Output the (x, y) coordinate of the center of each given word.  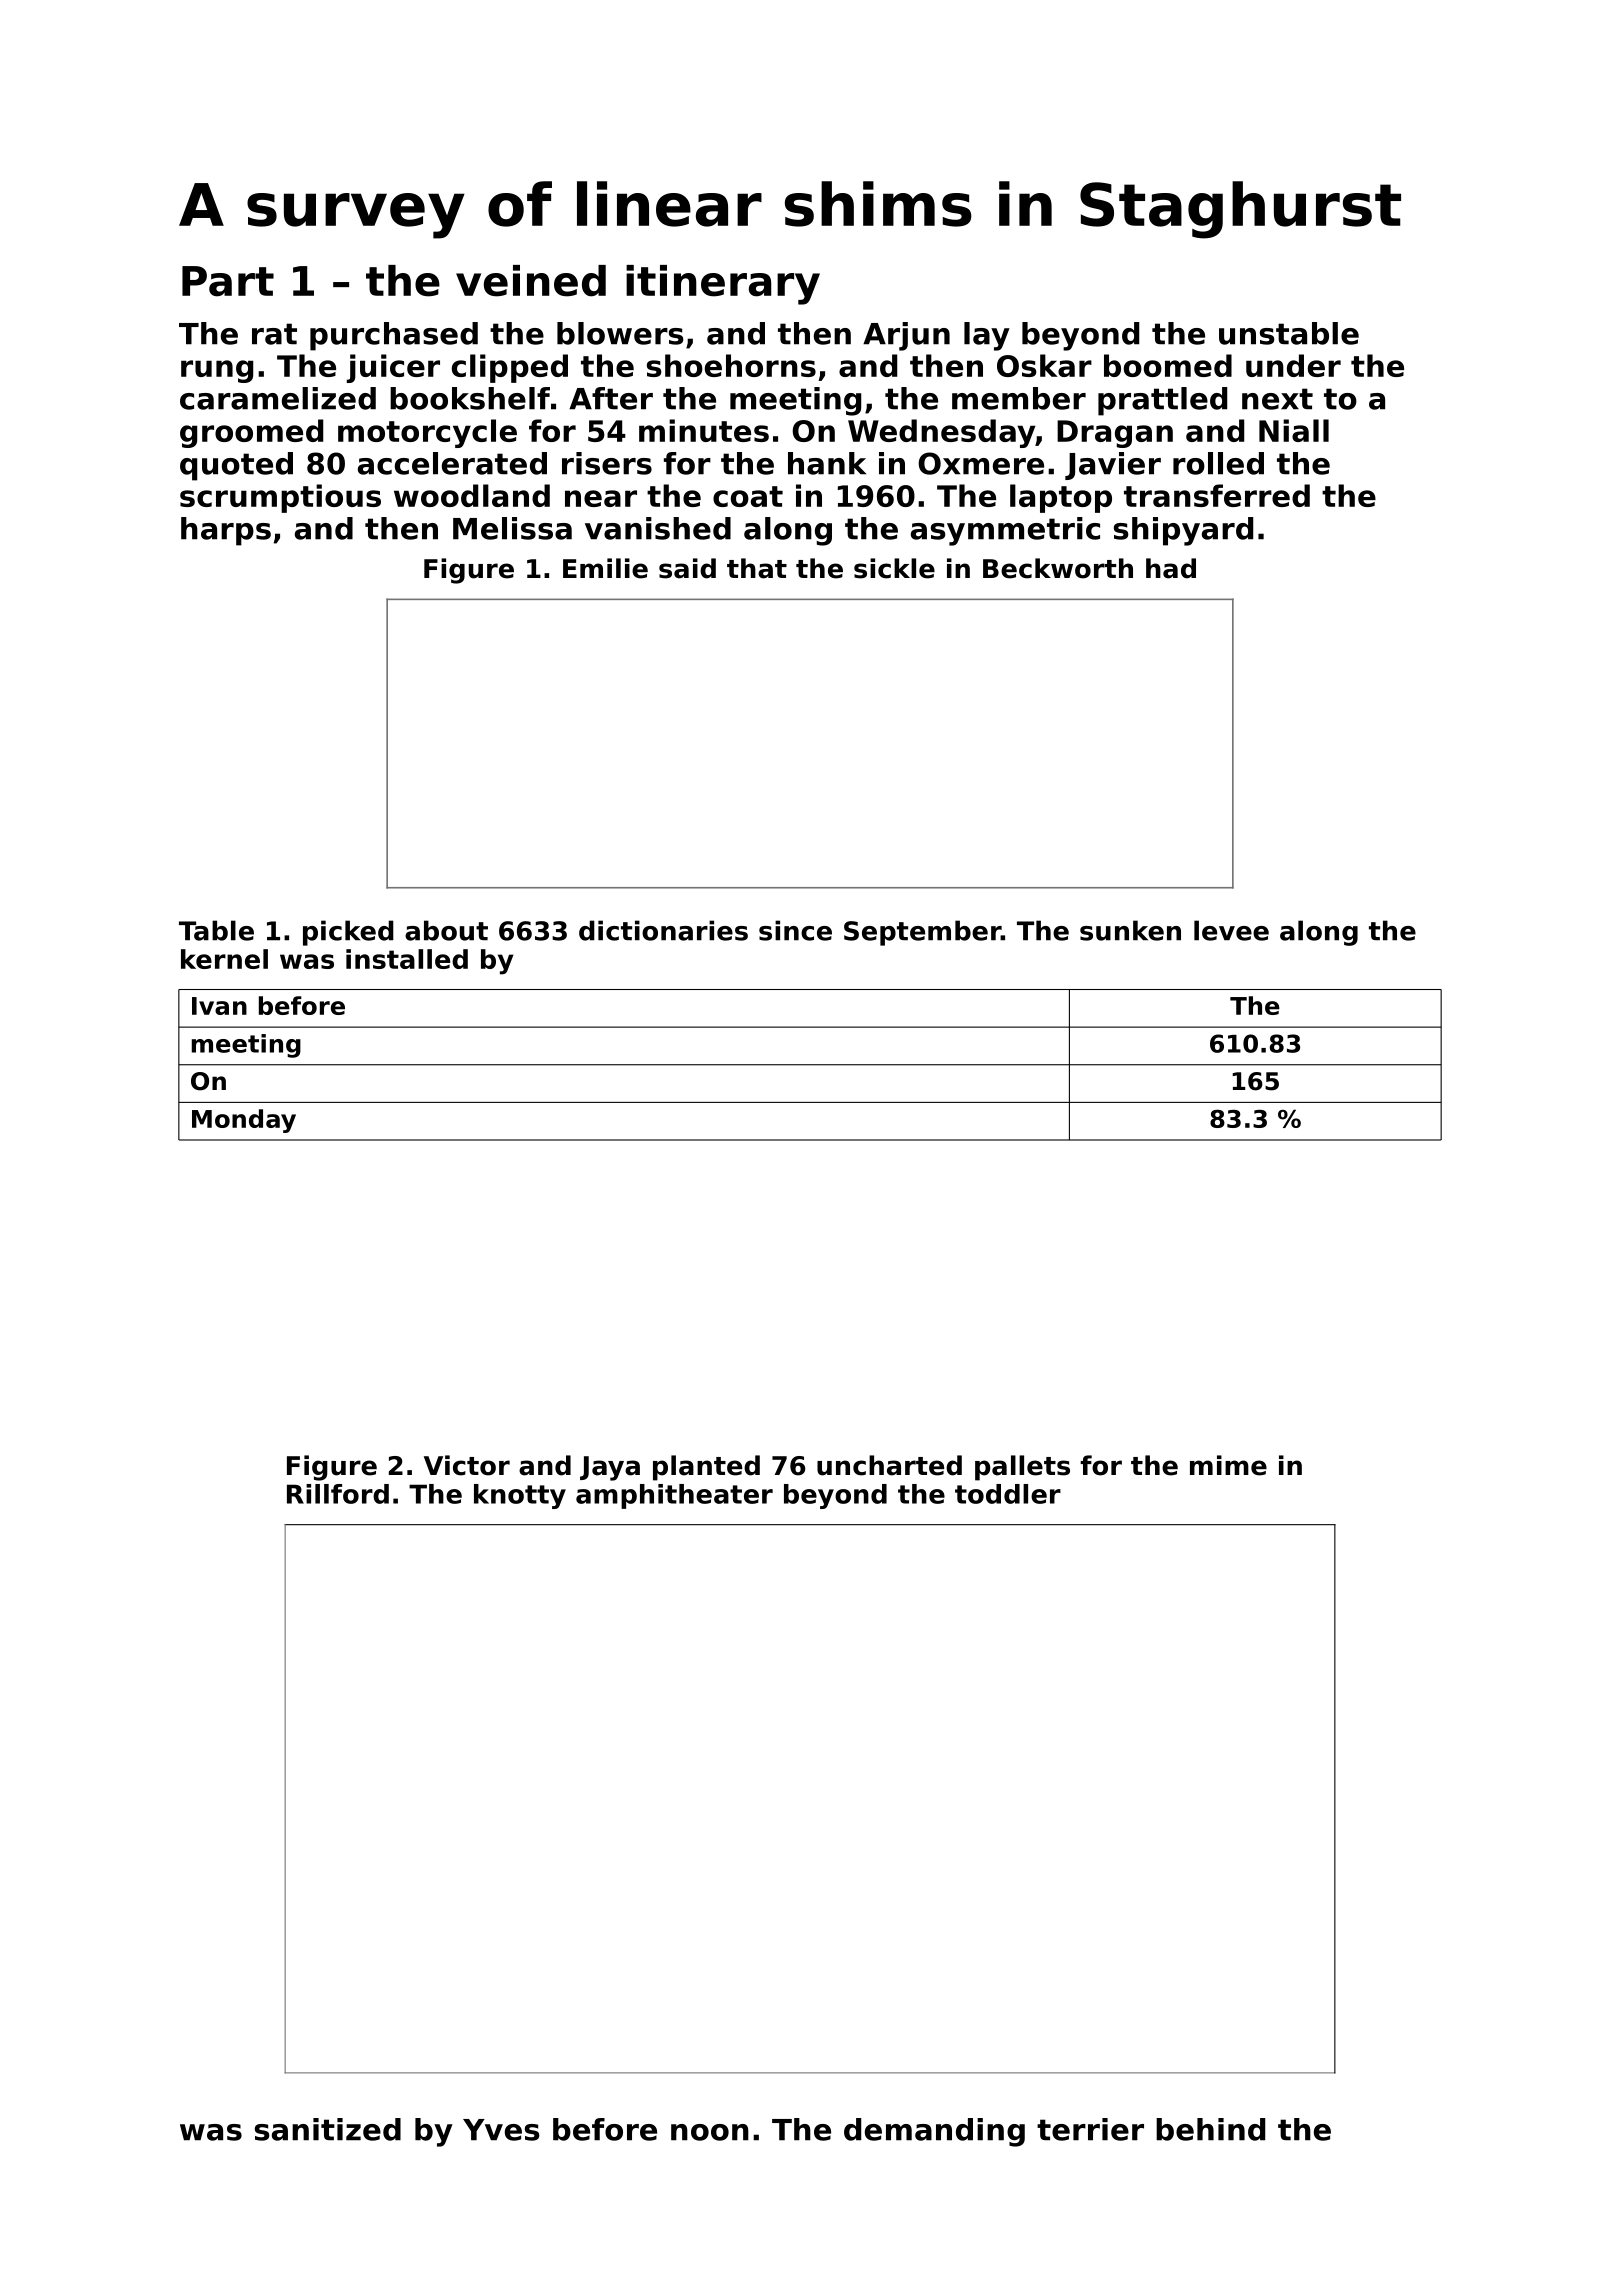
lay (987, 336)
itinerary (723, 285)
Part (228, 281)
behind (1210, 2129)
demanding (934, 2132)
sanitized (328, 2129)
